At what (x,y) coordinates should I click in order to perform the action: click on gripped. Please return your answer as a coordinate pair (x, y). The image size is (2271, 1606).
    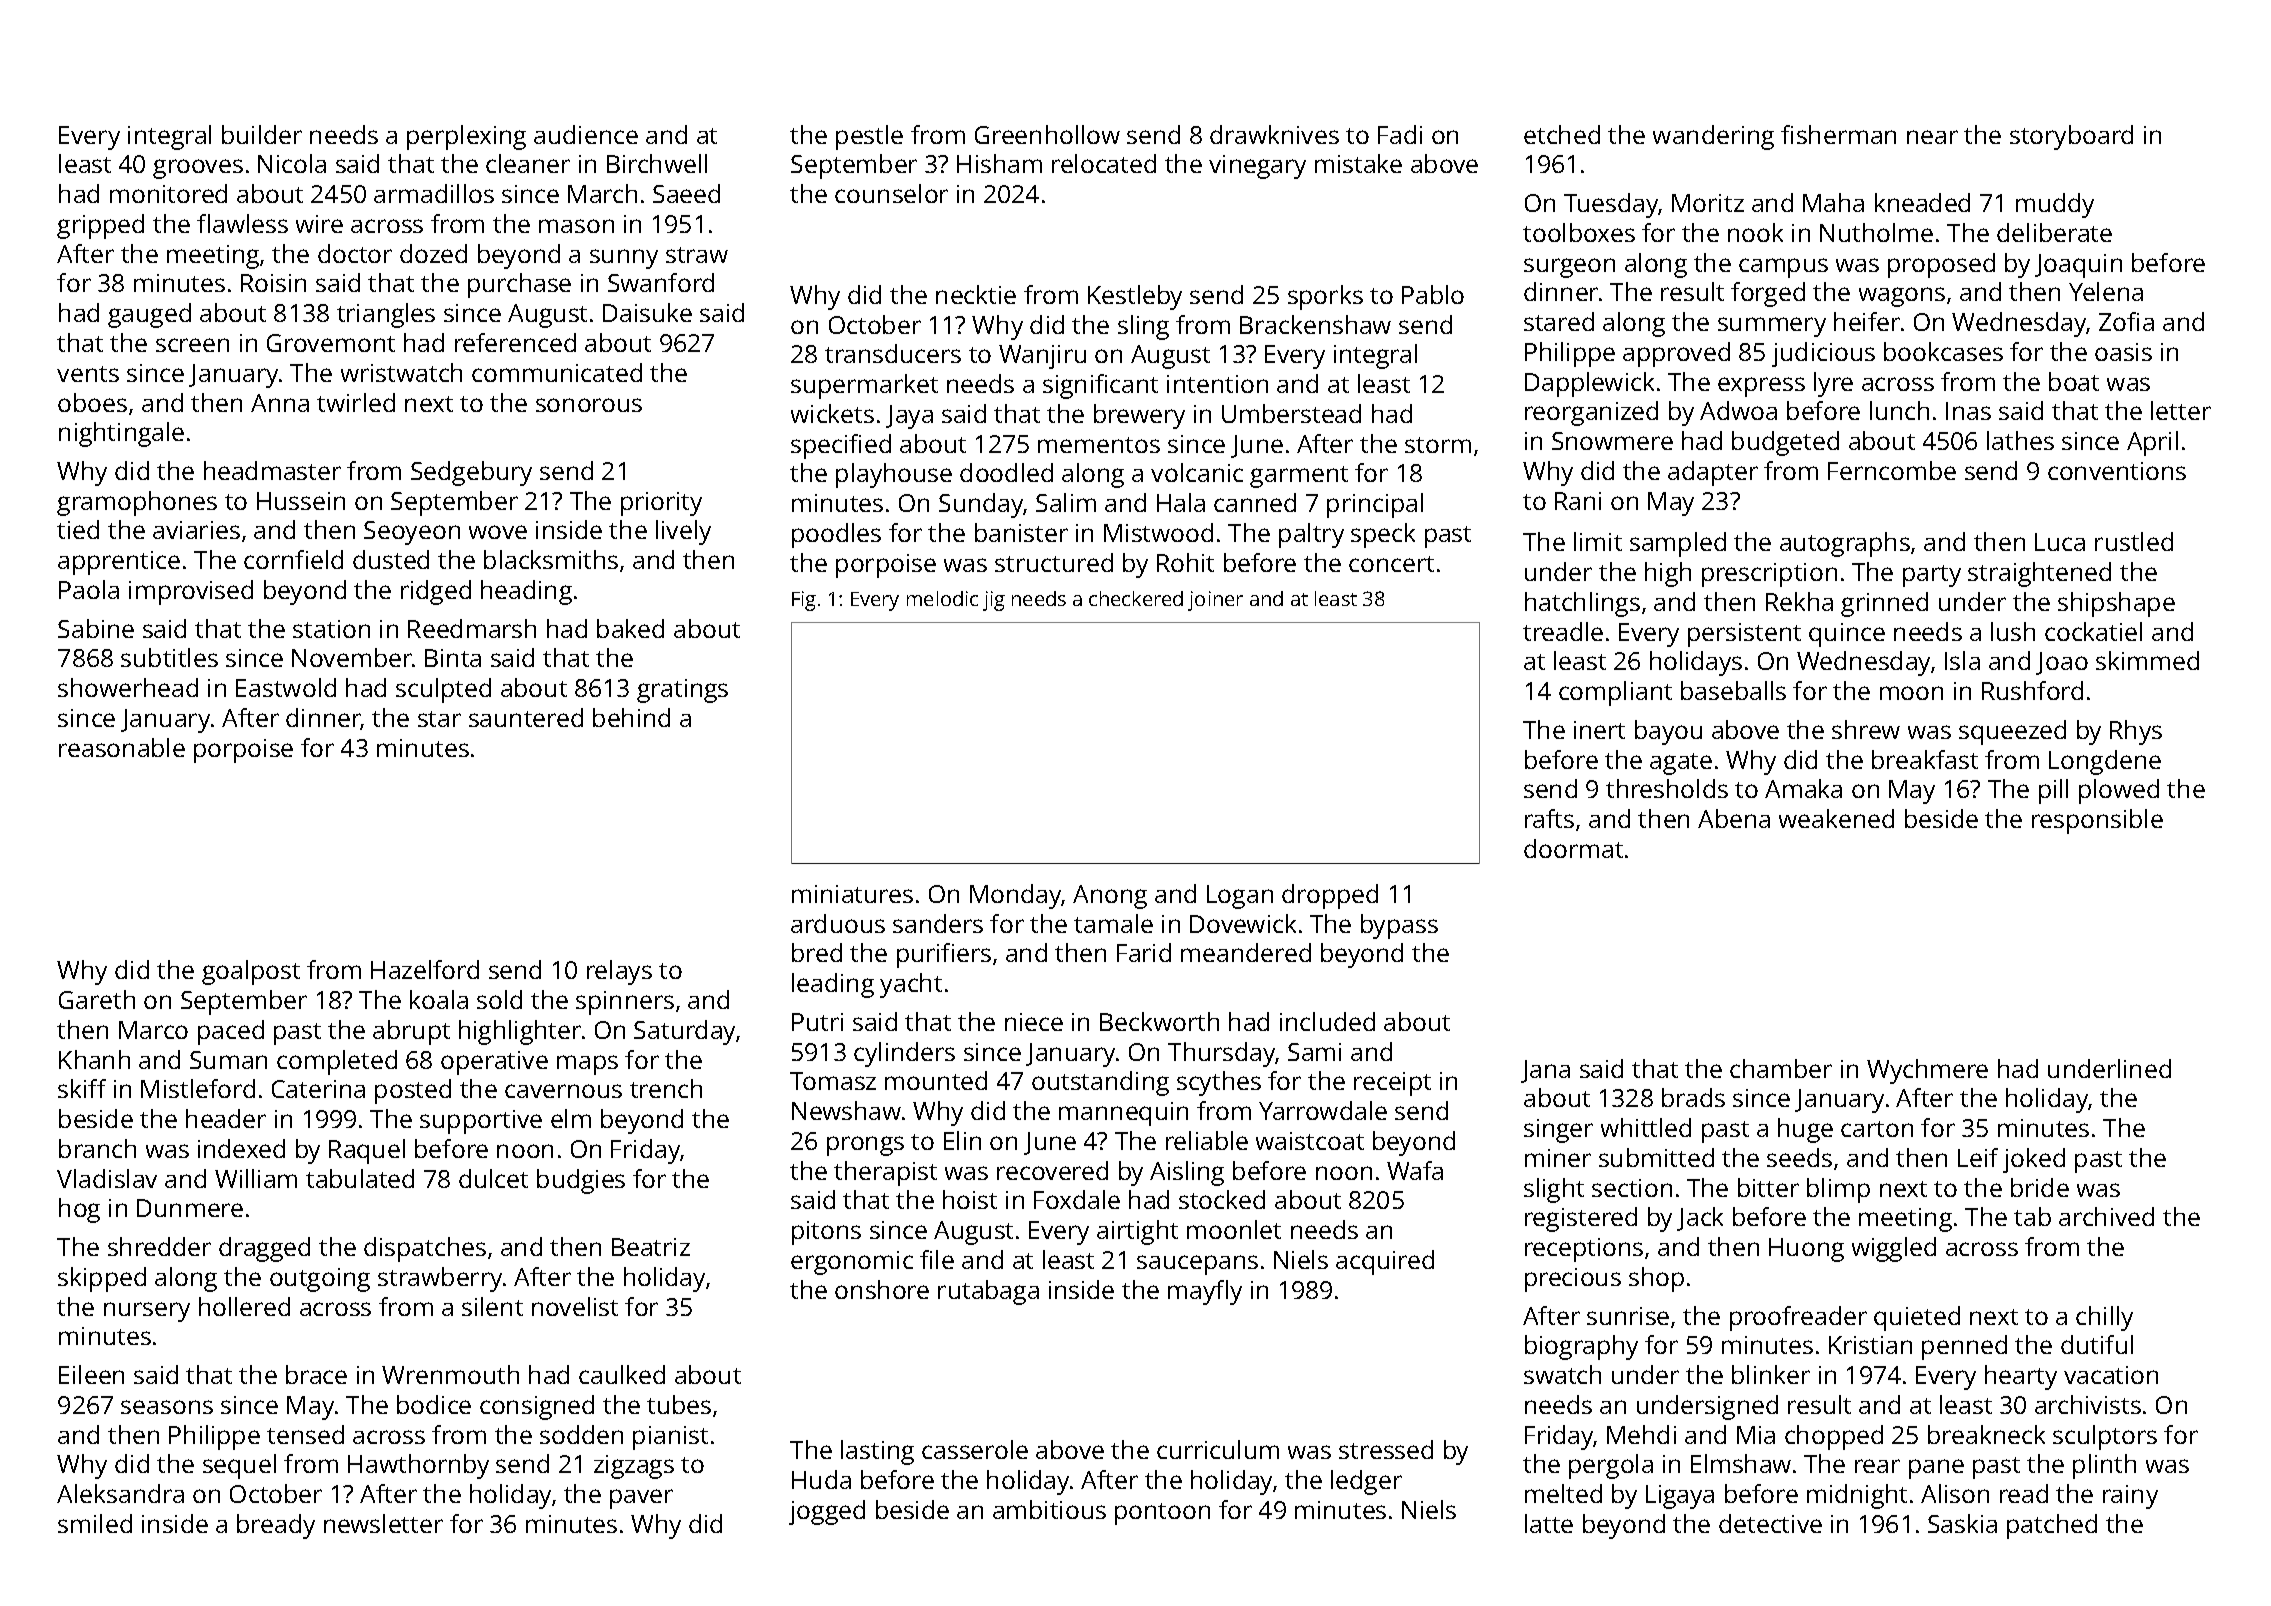
    Looking at the image, I should click on (100, 226).
